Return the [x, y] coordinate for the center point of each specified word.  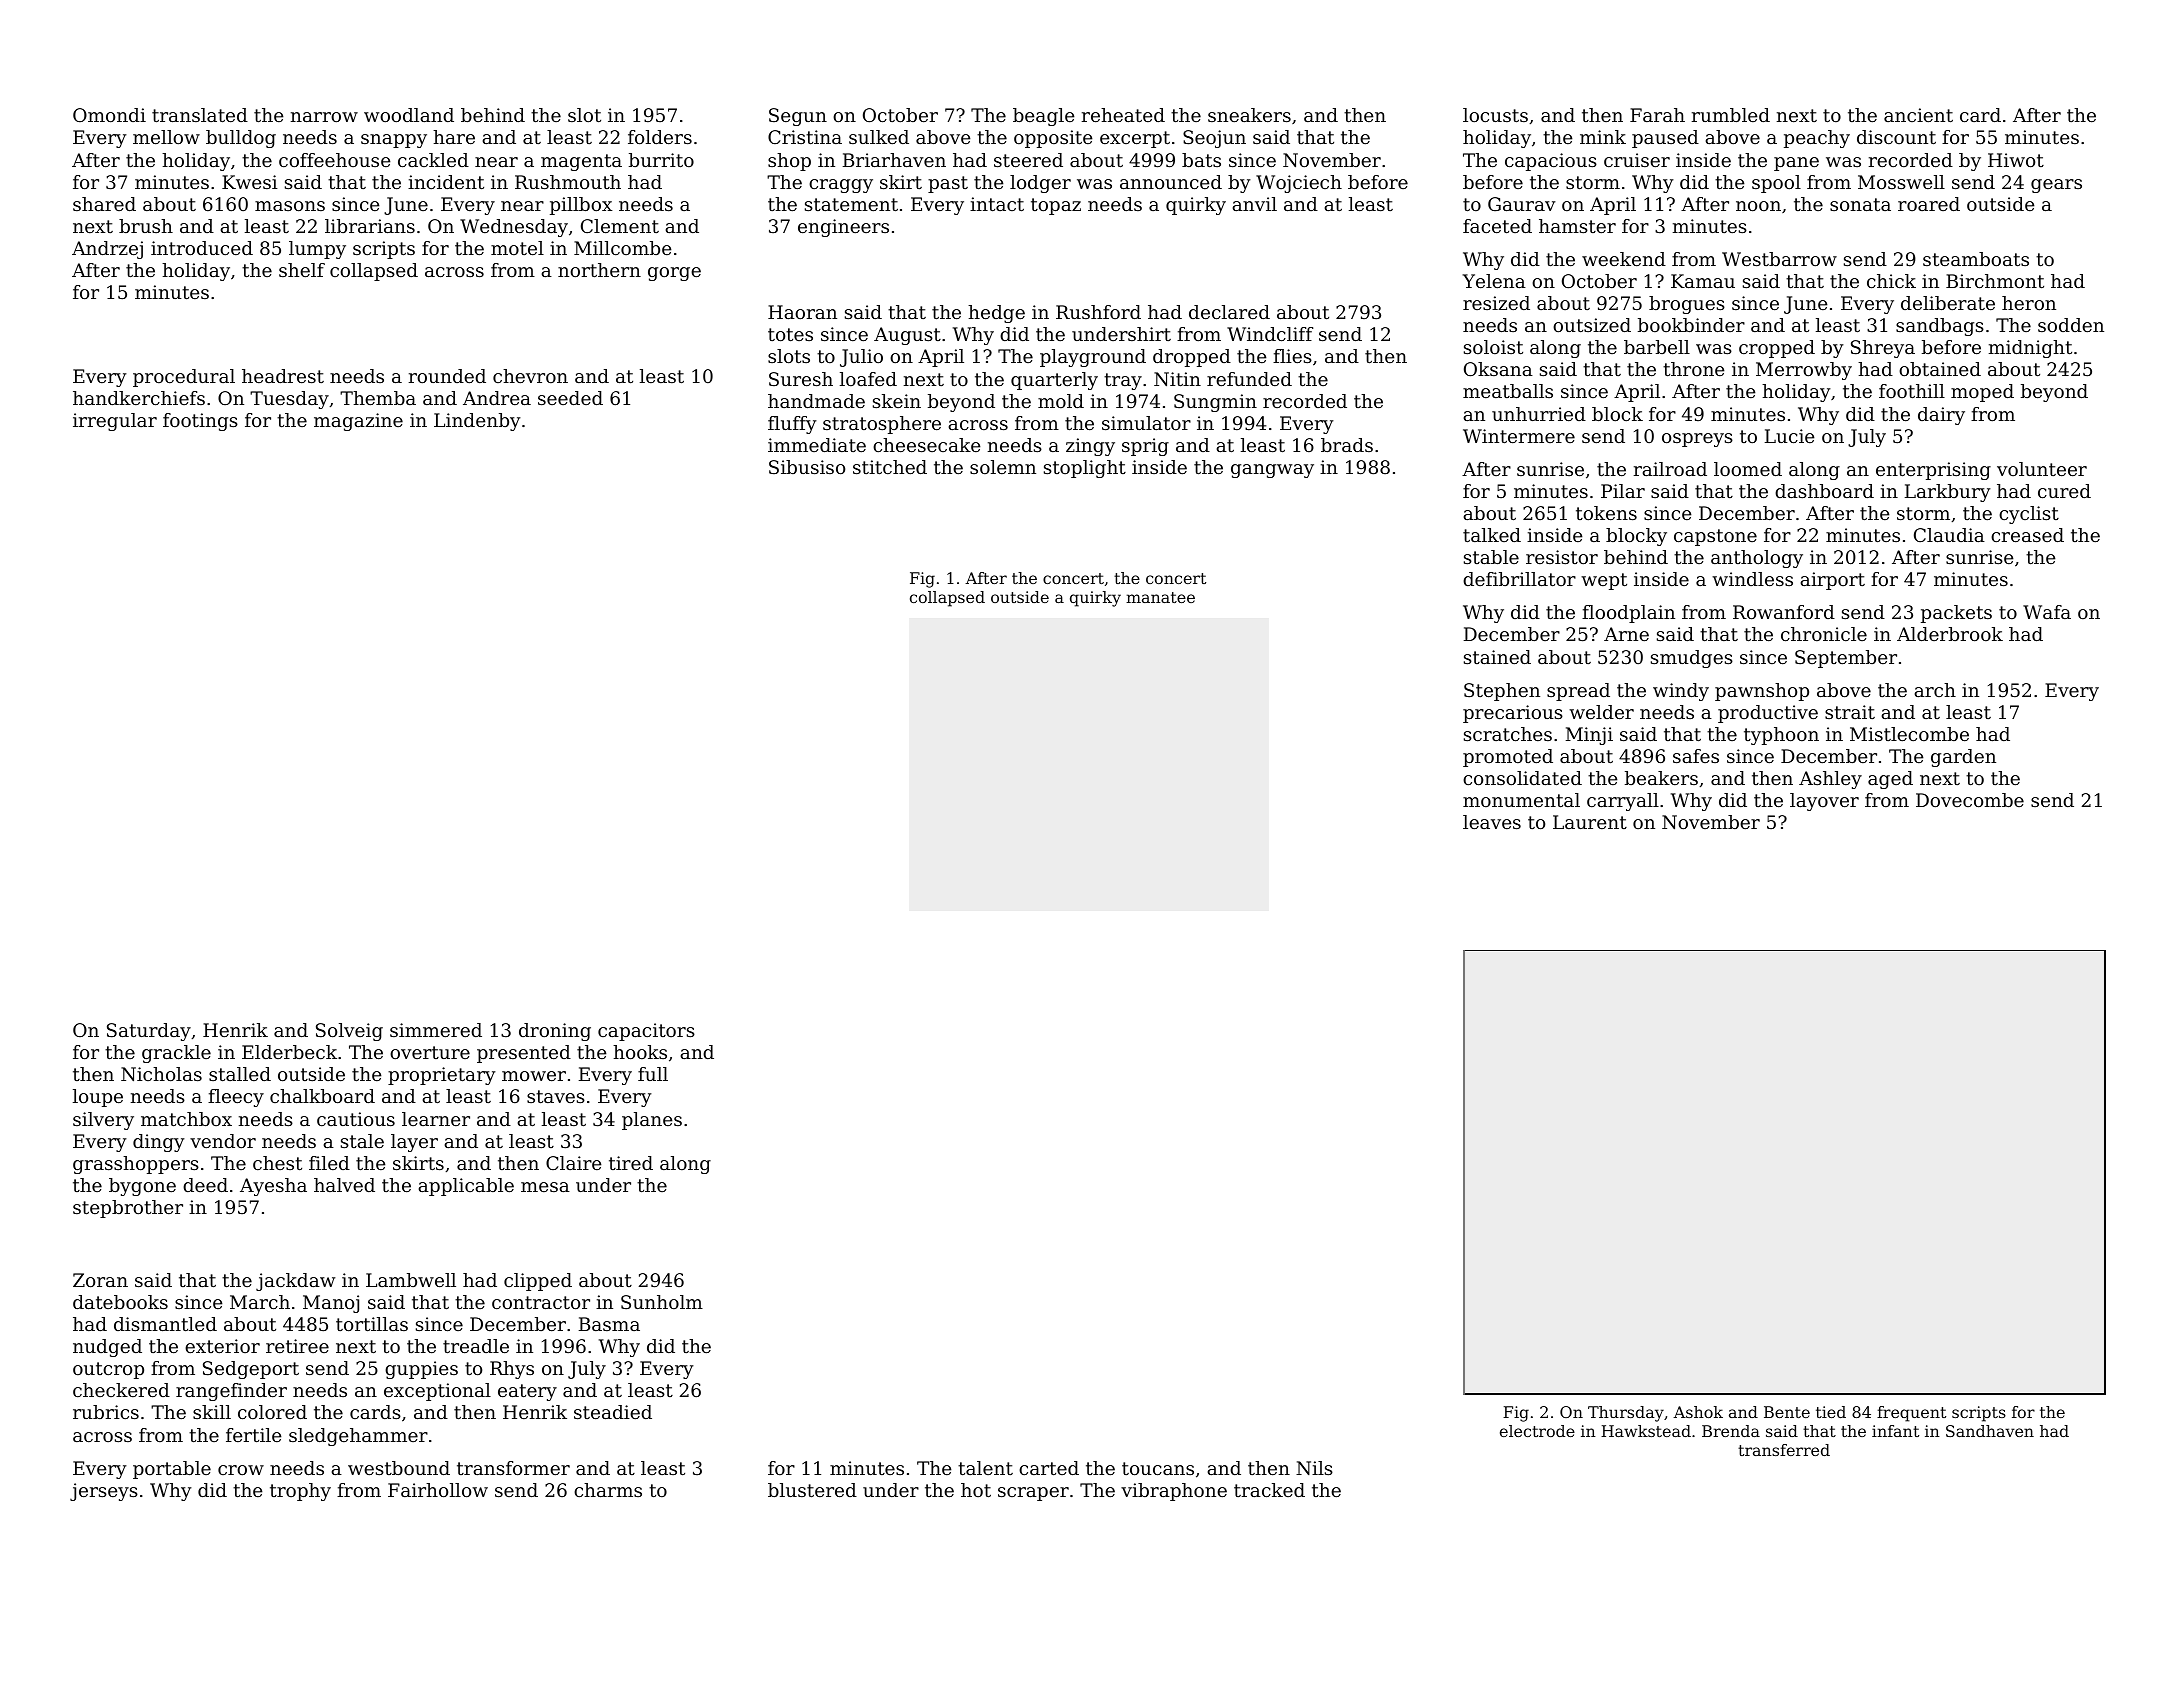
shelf [302, 270]
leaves [1492, 822]
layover [1824, 802]
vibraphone [1174, 1492]
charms [608, 1490]
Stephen [1502, 692]
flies [1292, 356]
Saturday [149, 1032]
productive [1768, 714]
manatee [1160, 597]
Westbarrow [1779, 259]
